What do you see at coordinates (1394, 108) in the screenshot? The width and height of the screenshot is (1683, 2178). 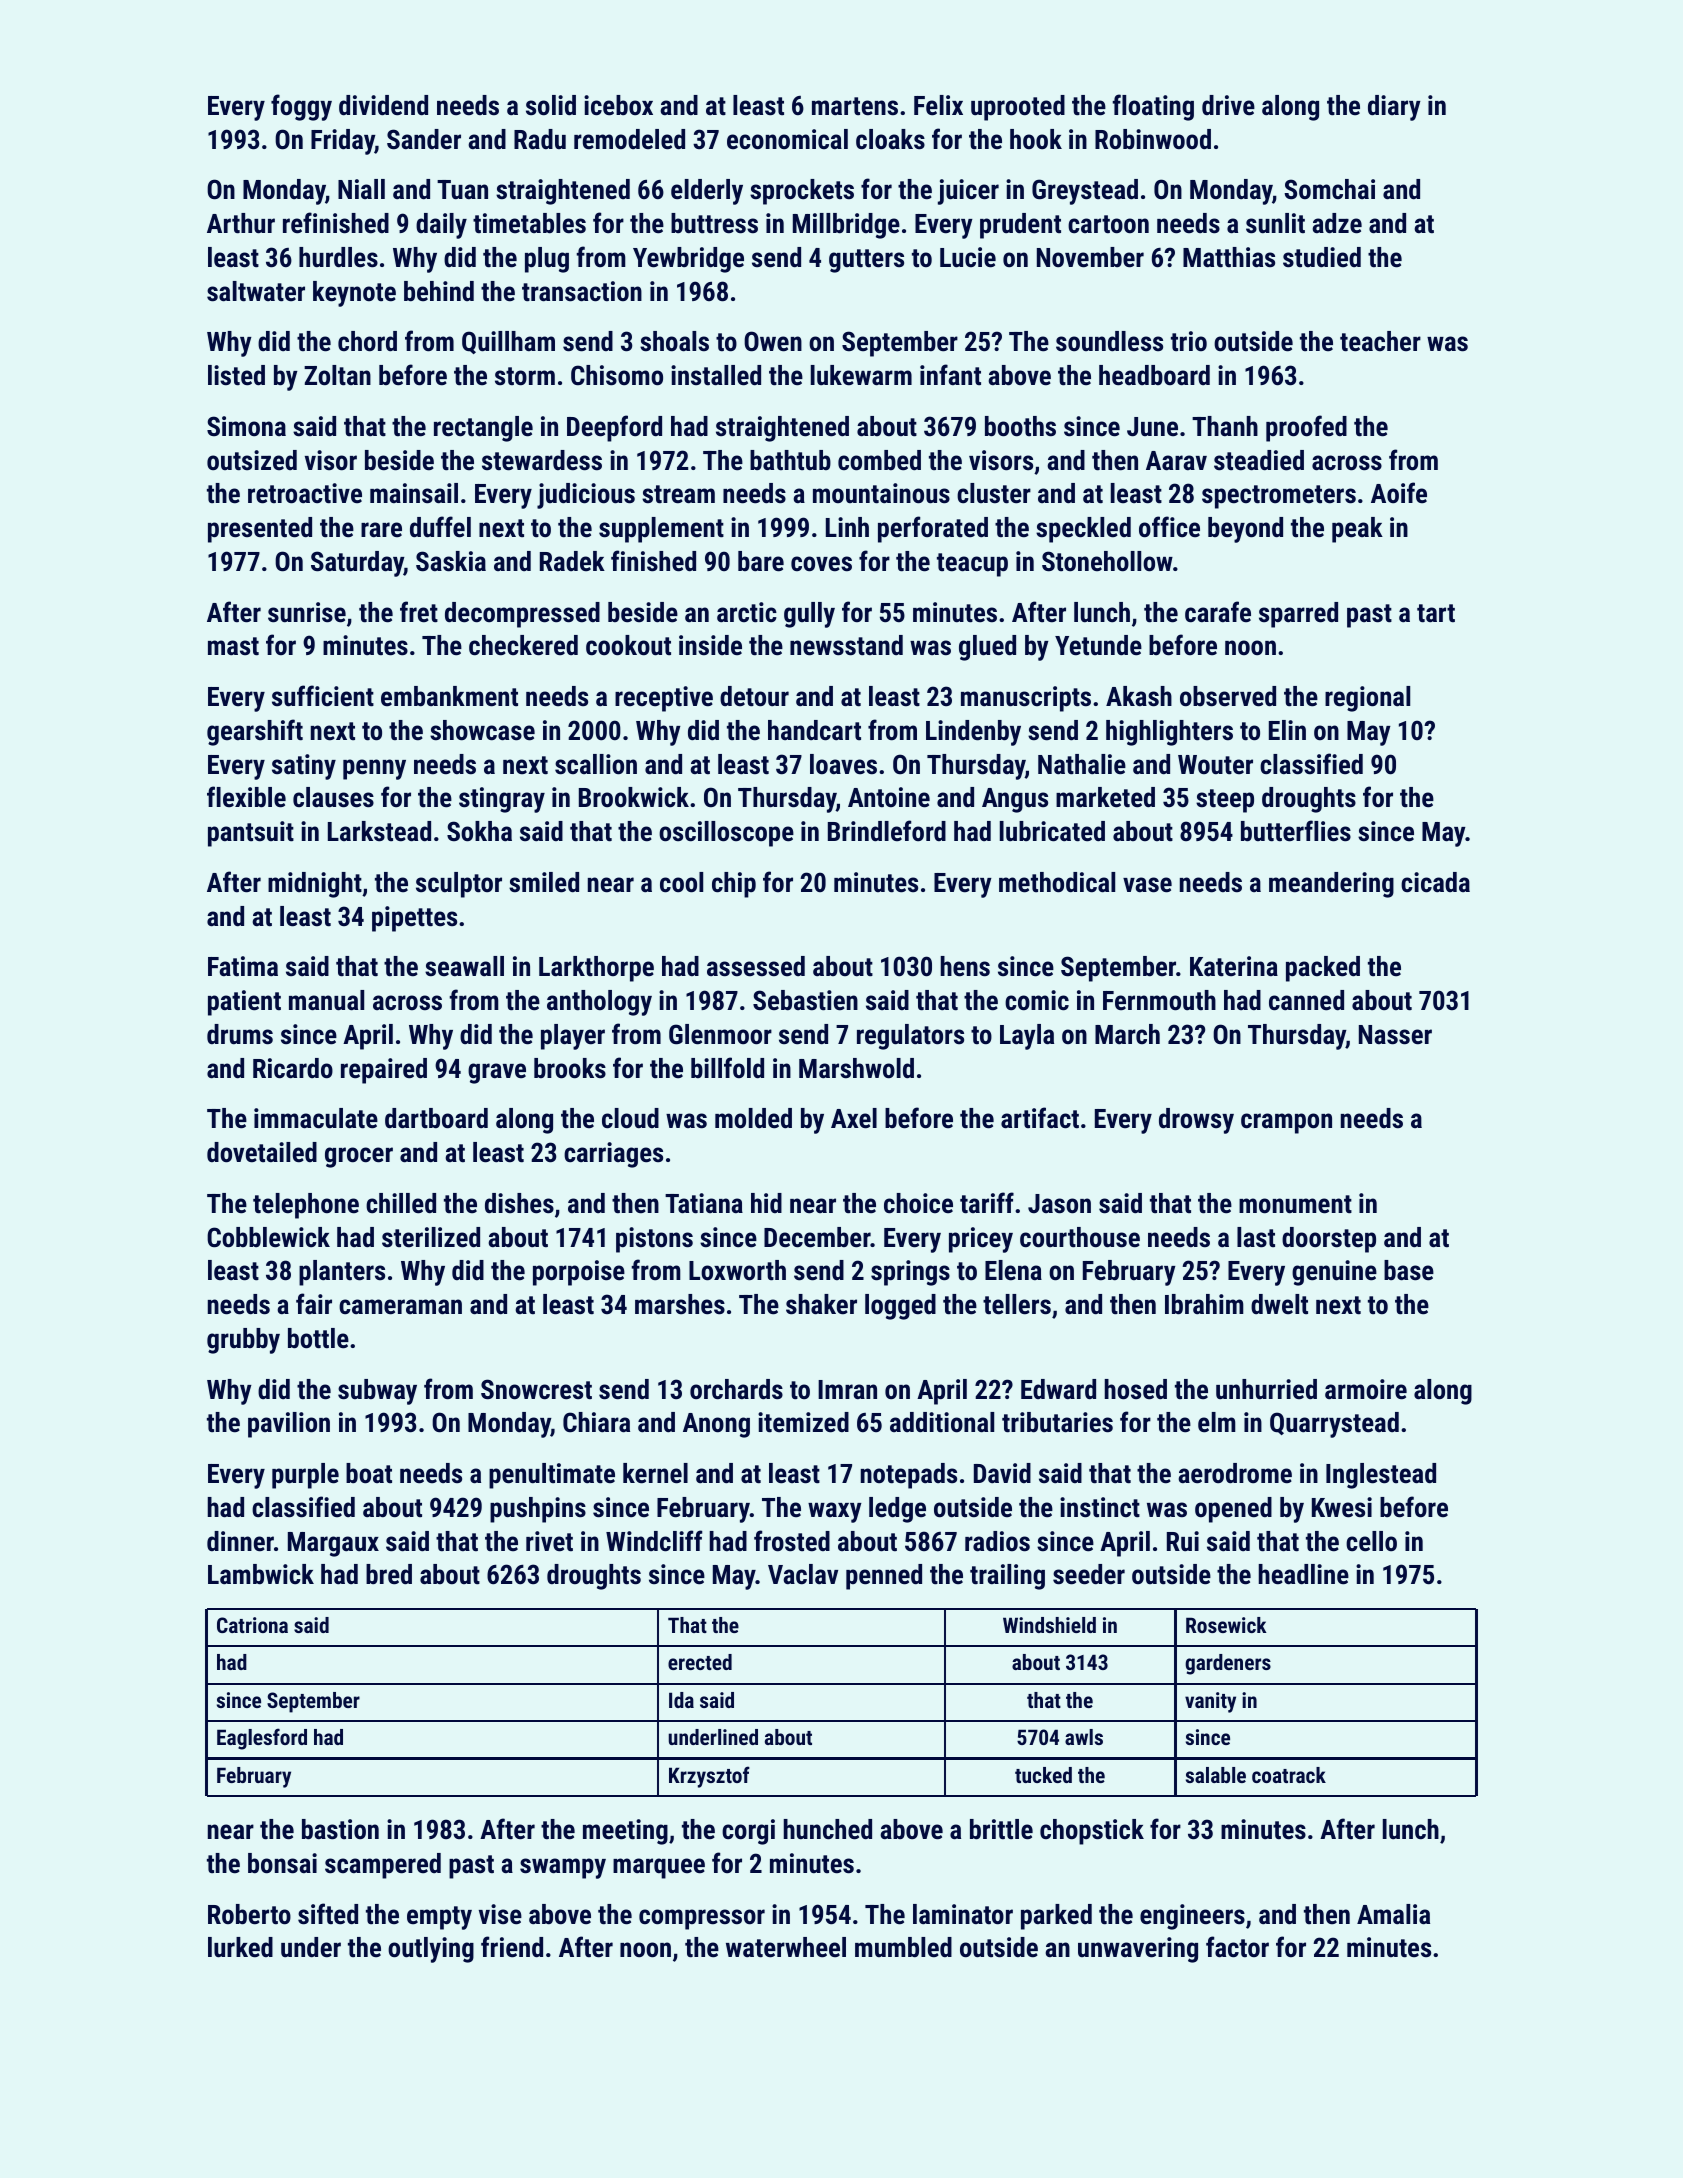 I see `diary` at bounding box center [1394, 108].
